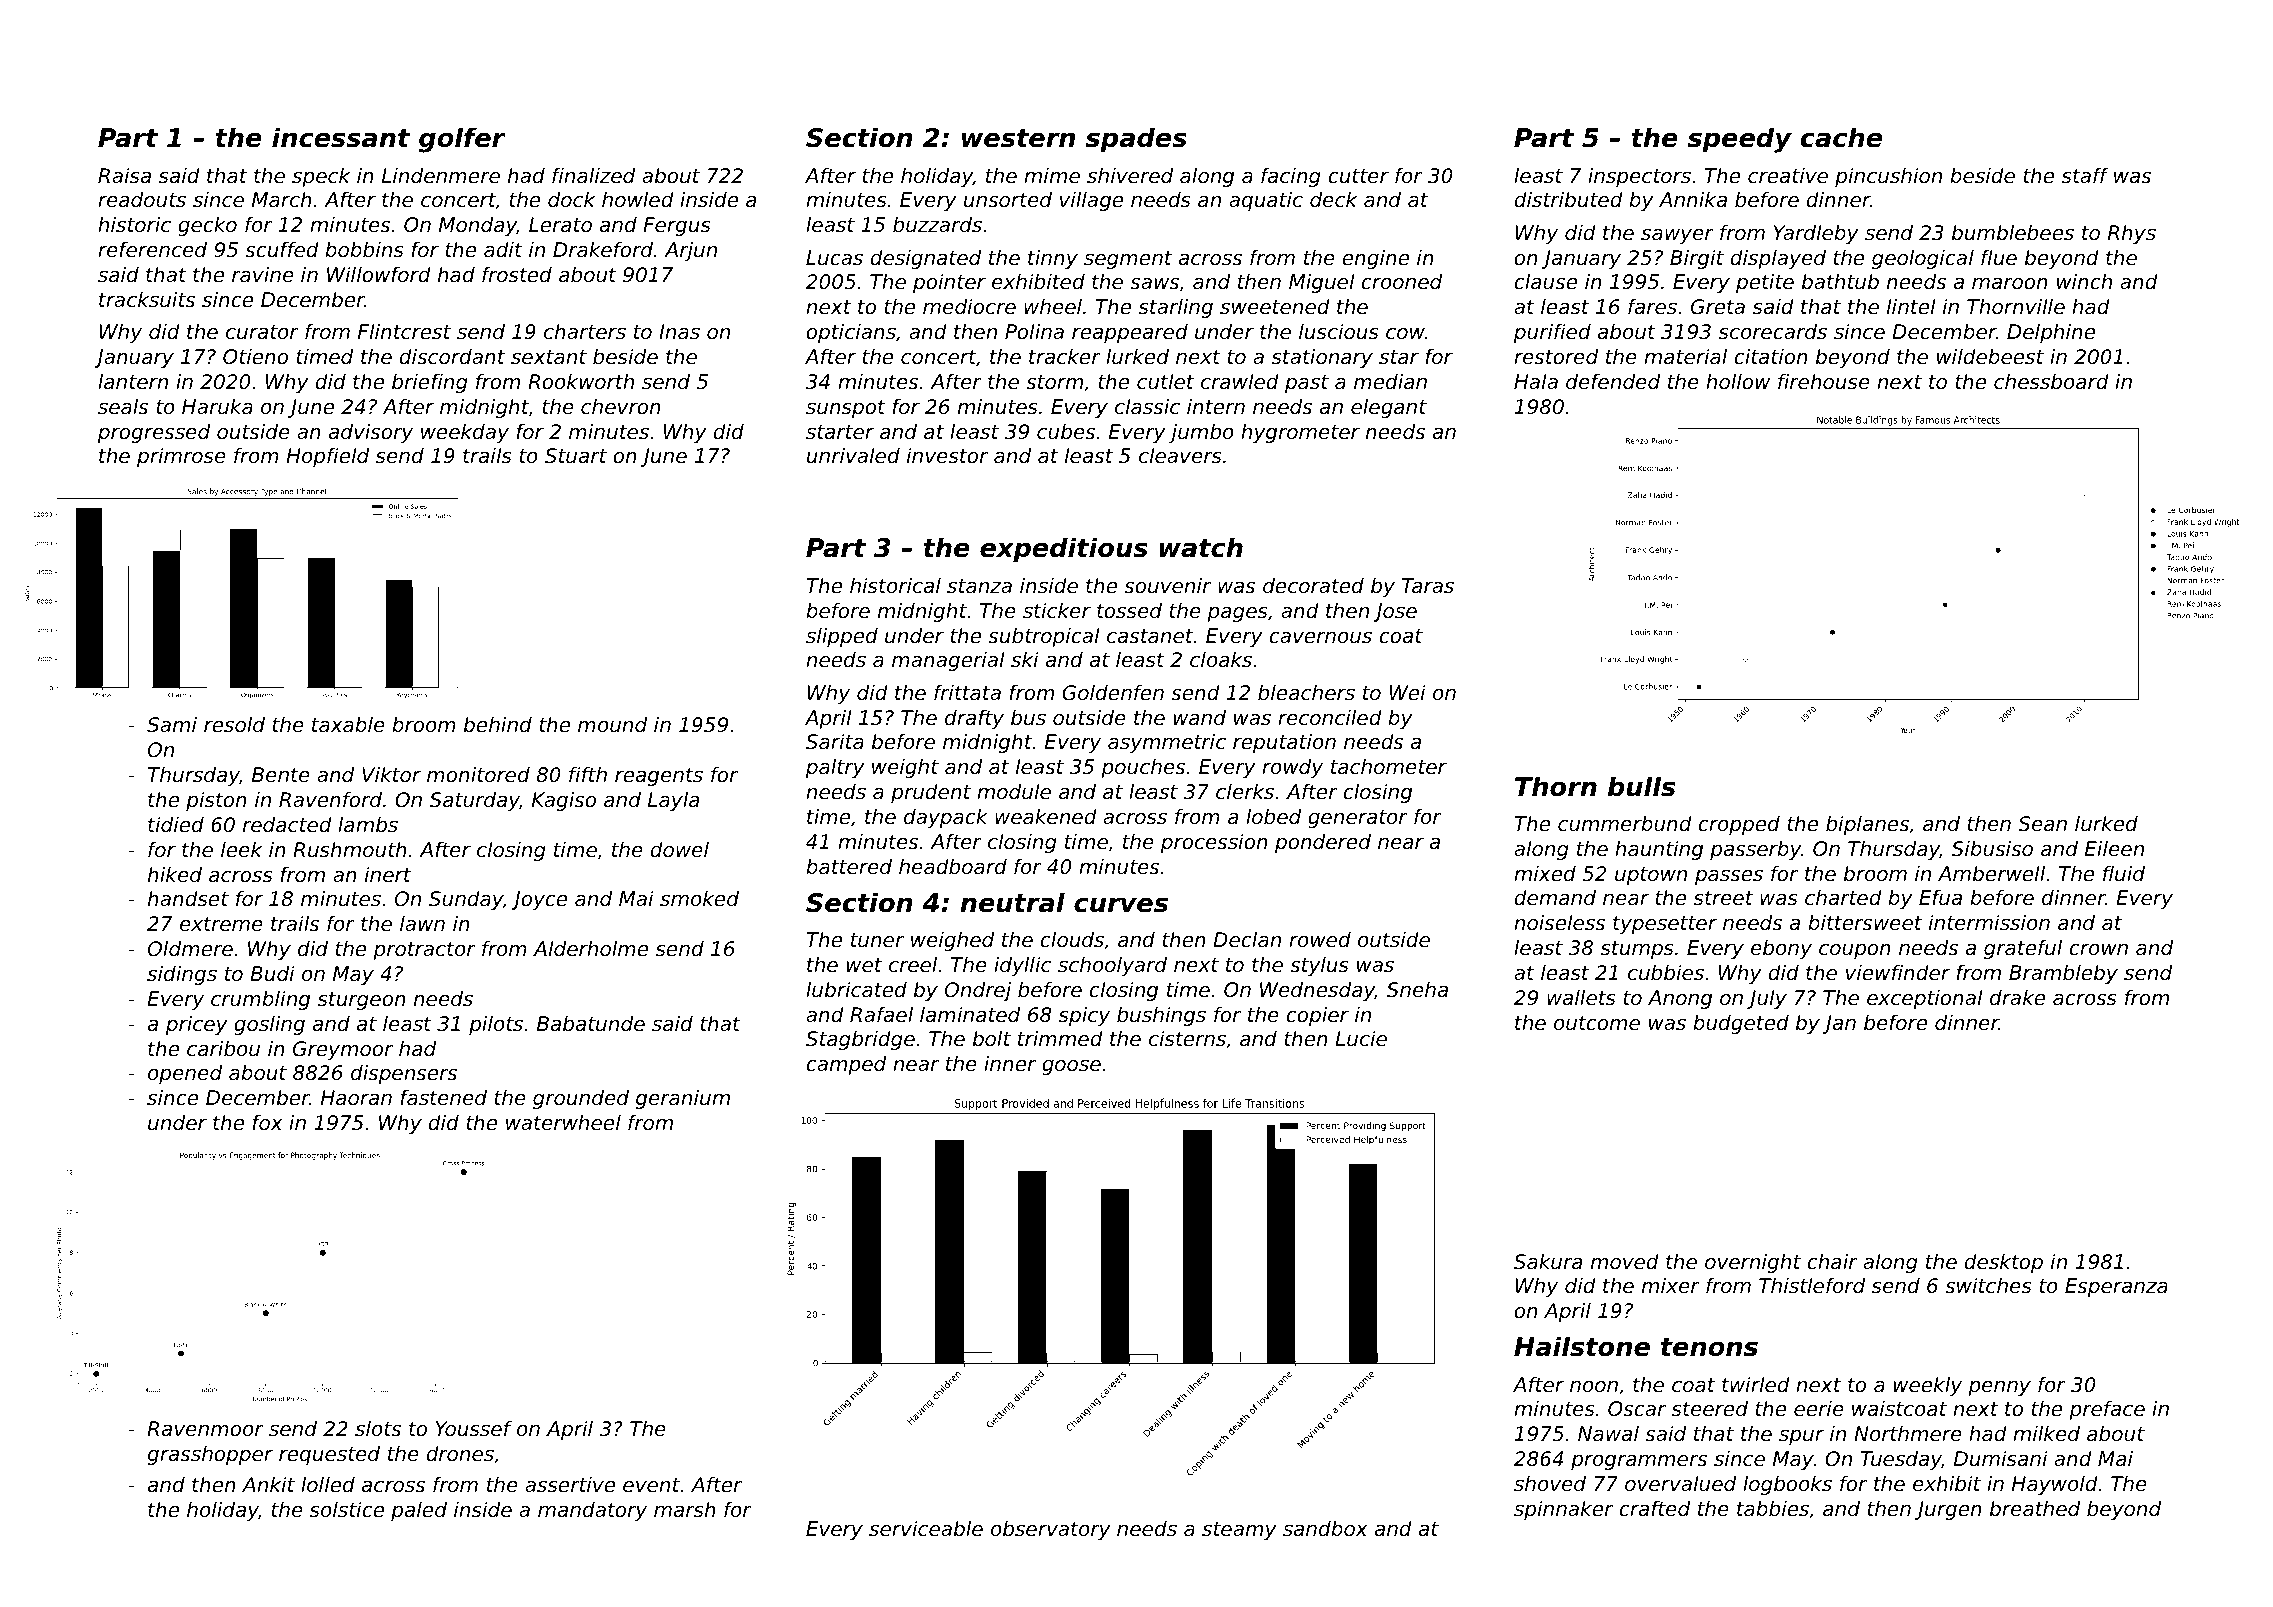 The width and height of the screenshot is (2273, 1607). Describe the element at coordinates (1999, 258) in the screenshot. I see `flue` at that location.
